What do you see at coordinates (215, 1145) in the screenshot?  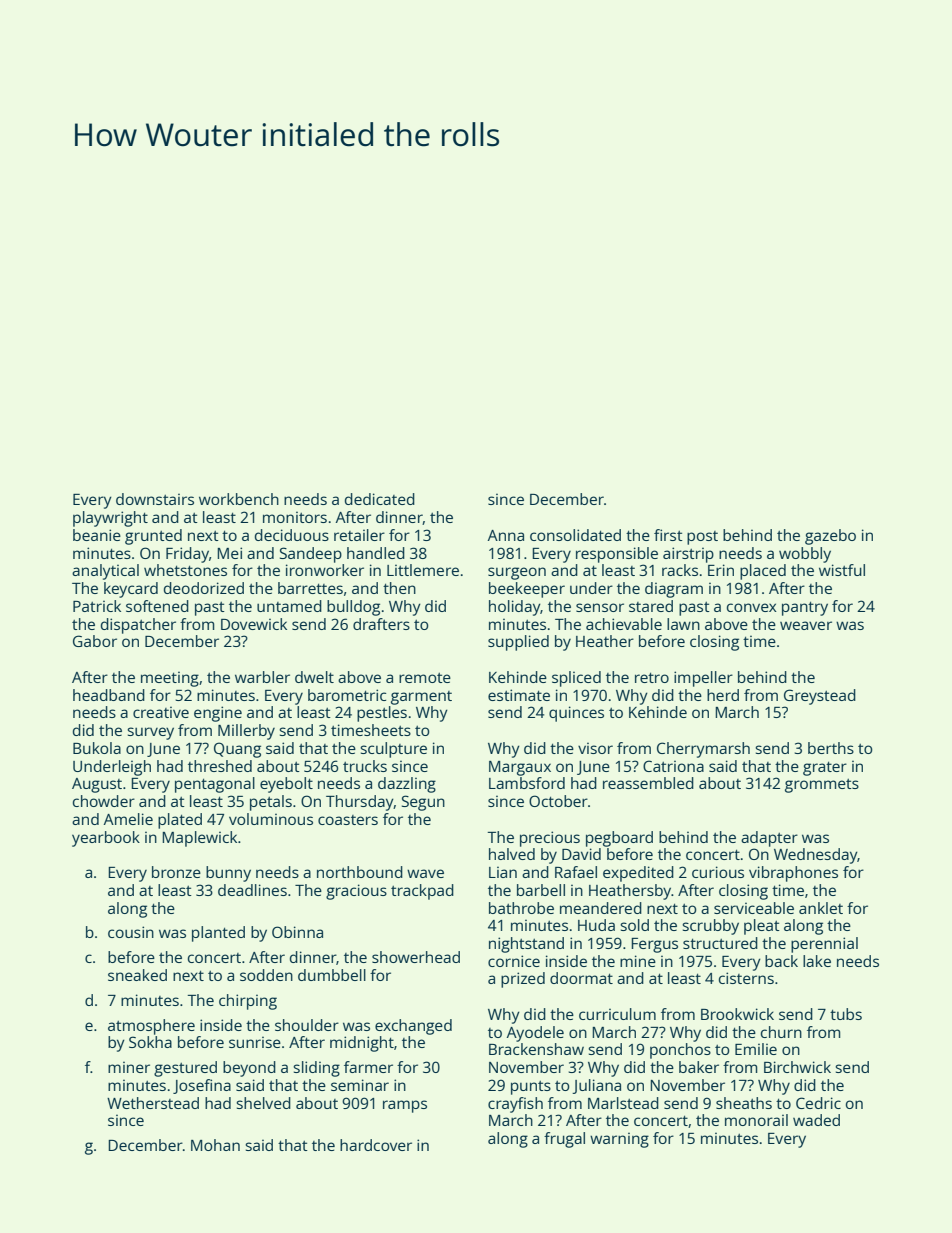 I see `Mohan` at bounding box center [215, 1145].
